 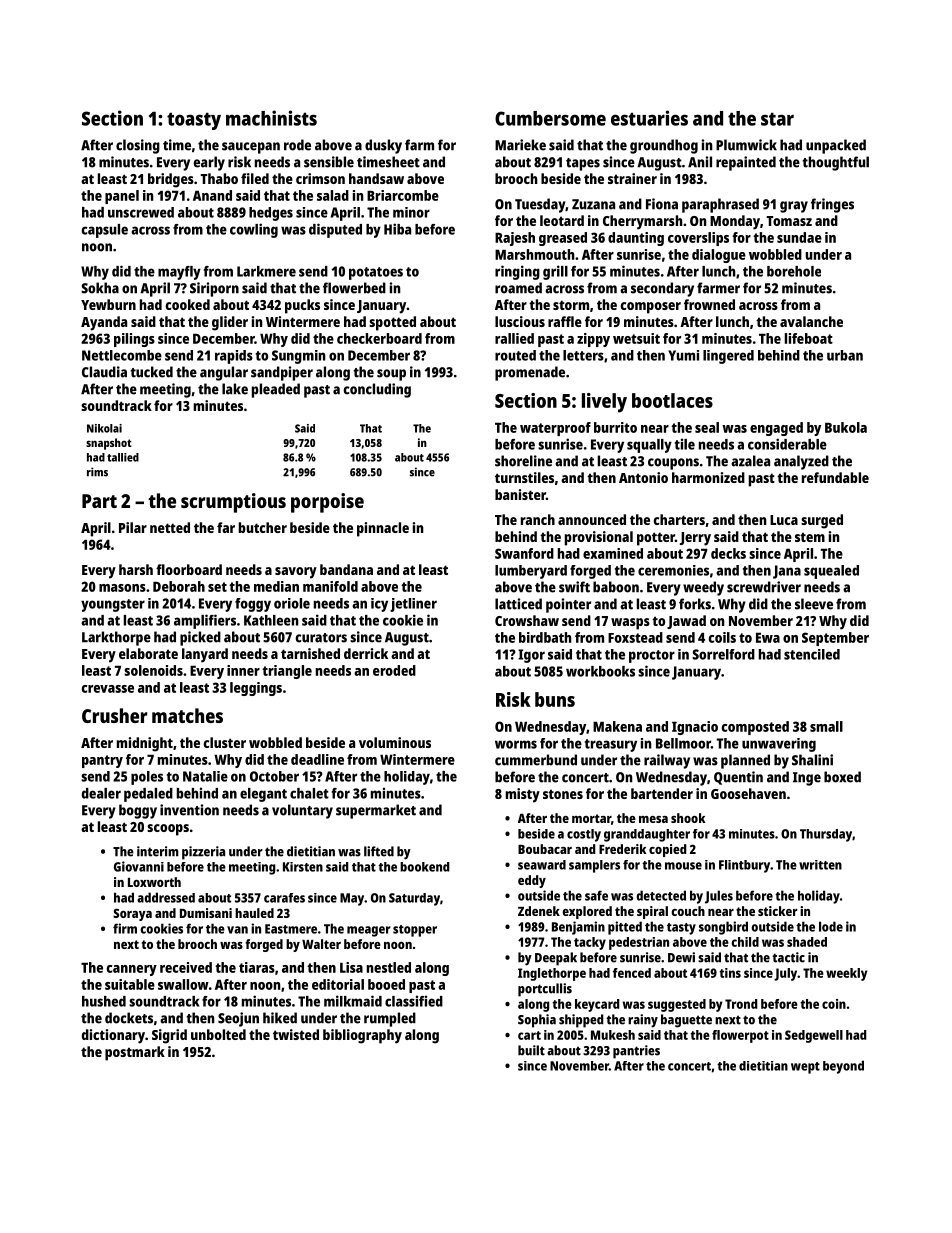 I want to click on minor, so click(x=411, y=212).
